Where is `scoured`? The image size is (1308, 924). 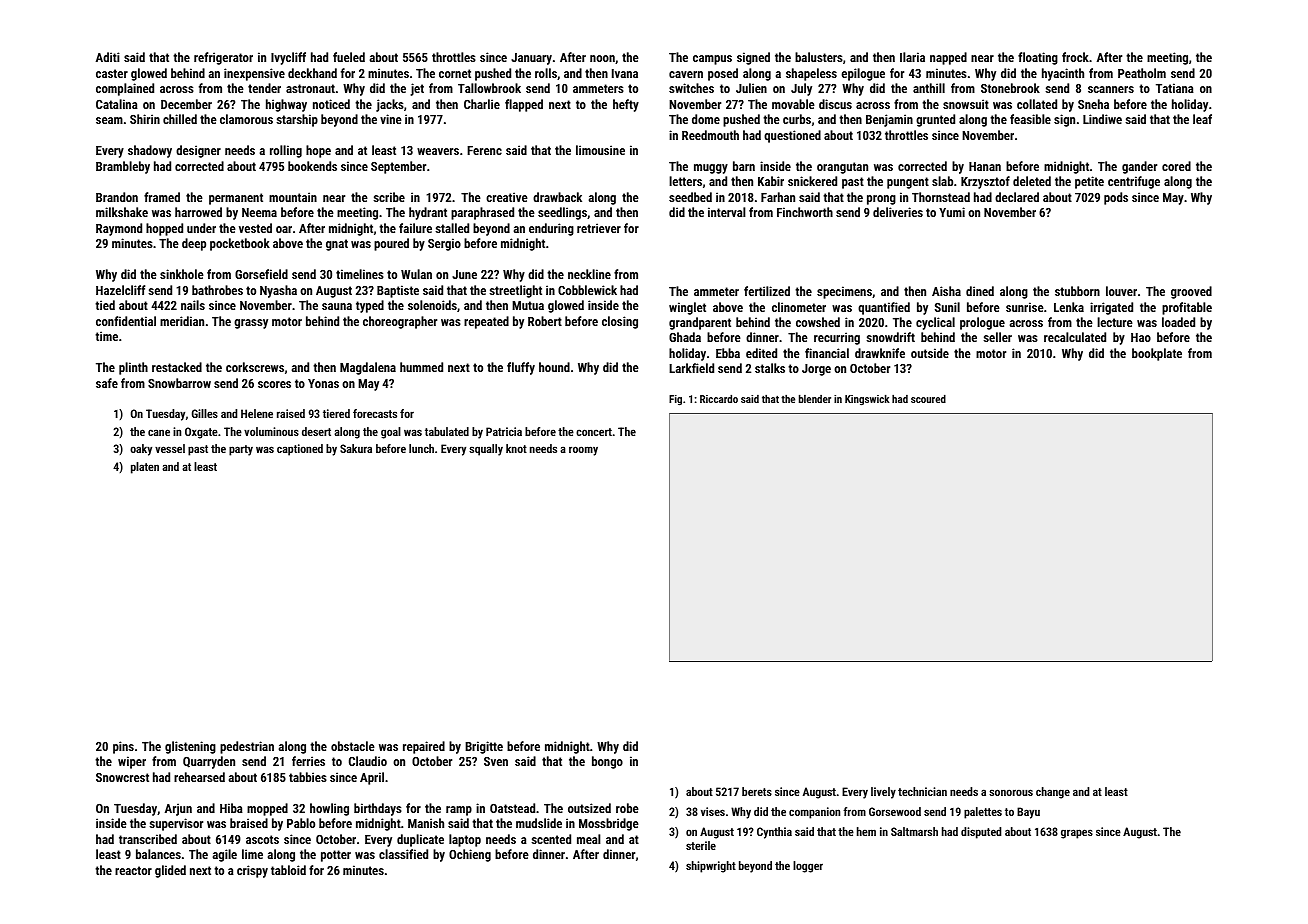
scoured is located at coordinates (928, 398).
